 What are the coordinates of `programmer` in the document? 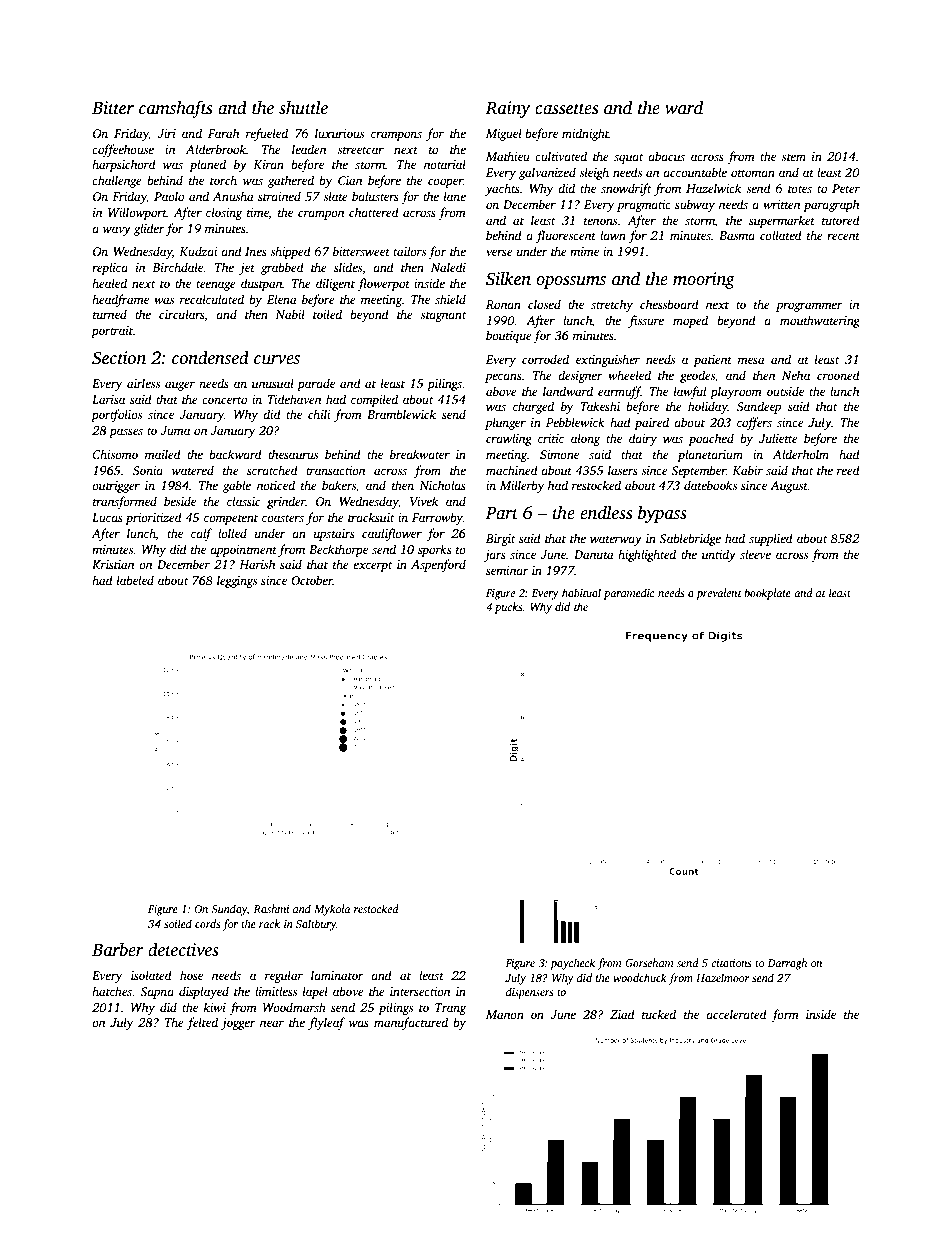 It's located at (809, 307).
